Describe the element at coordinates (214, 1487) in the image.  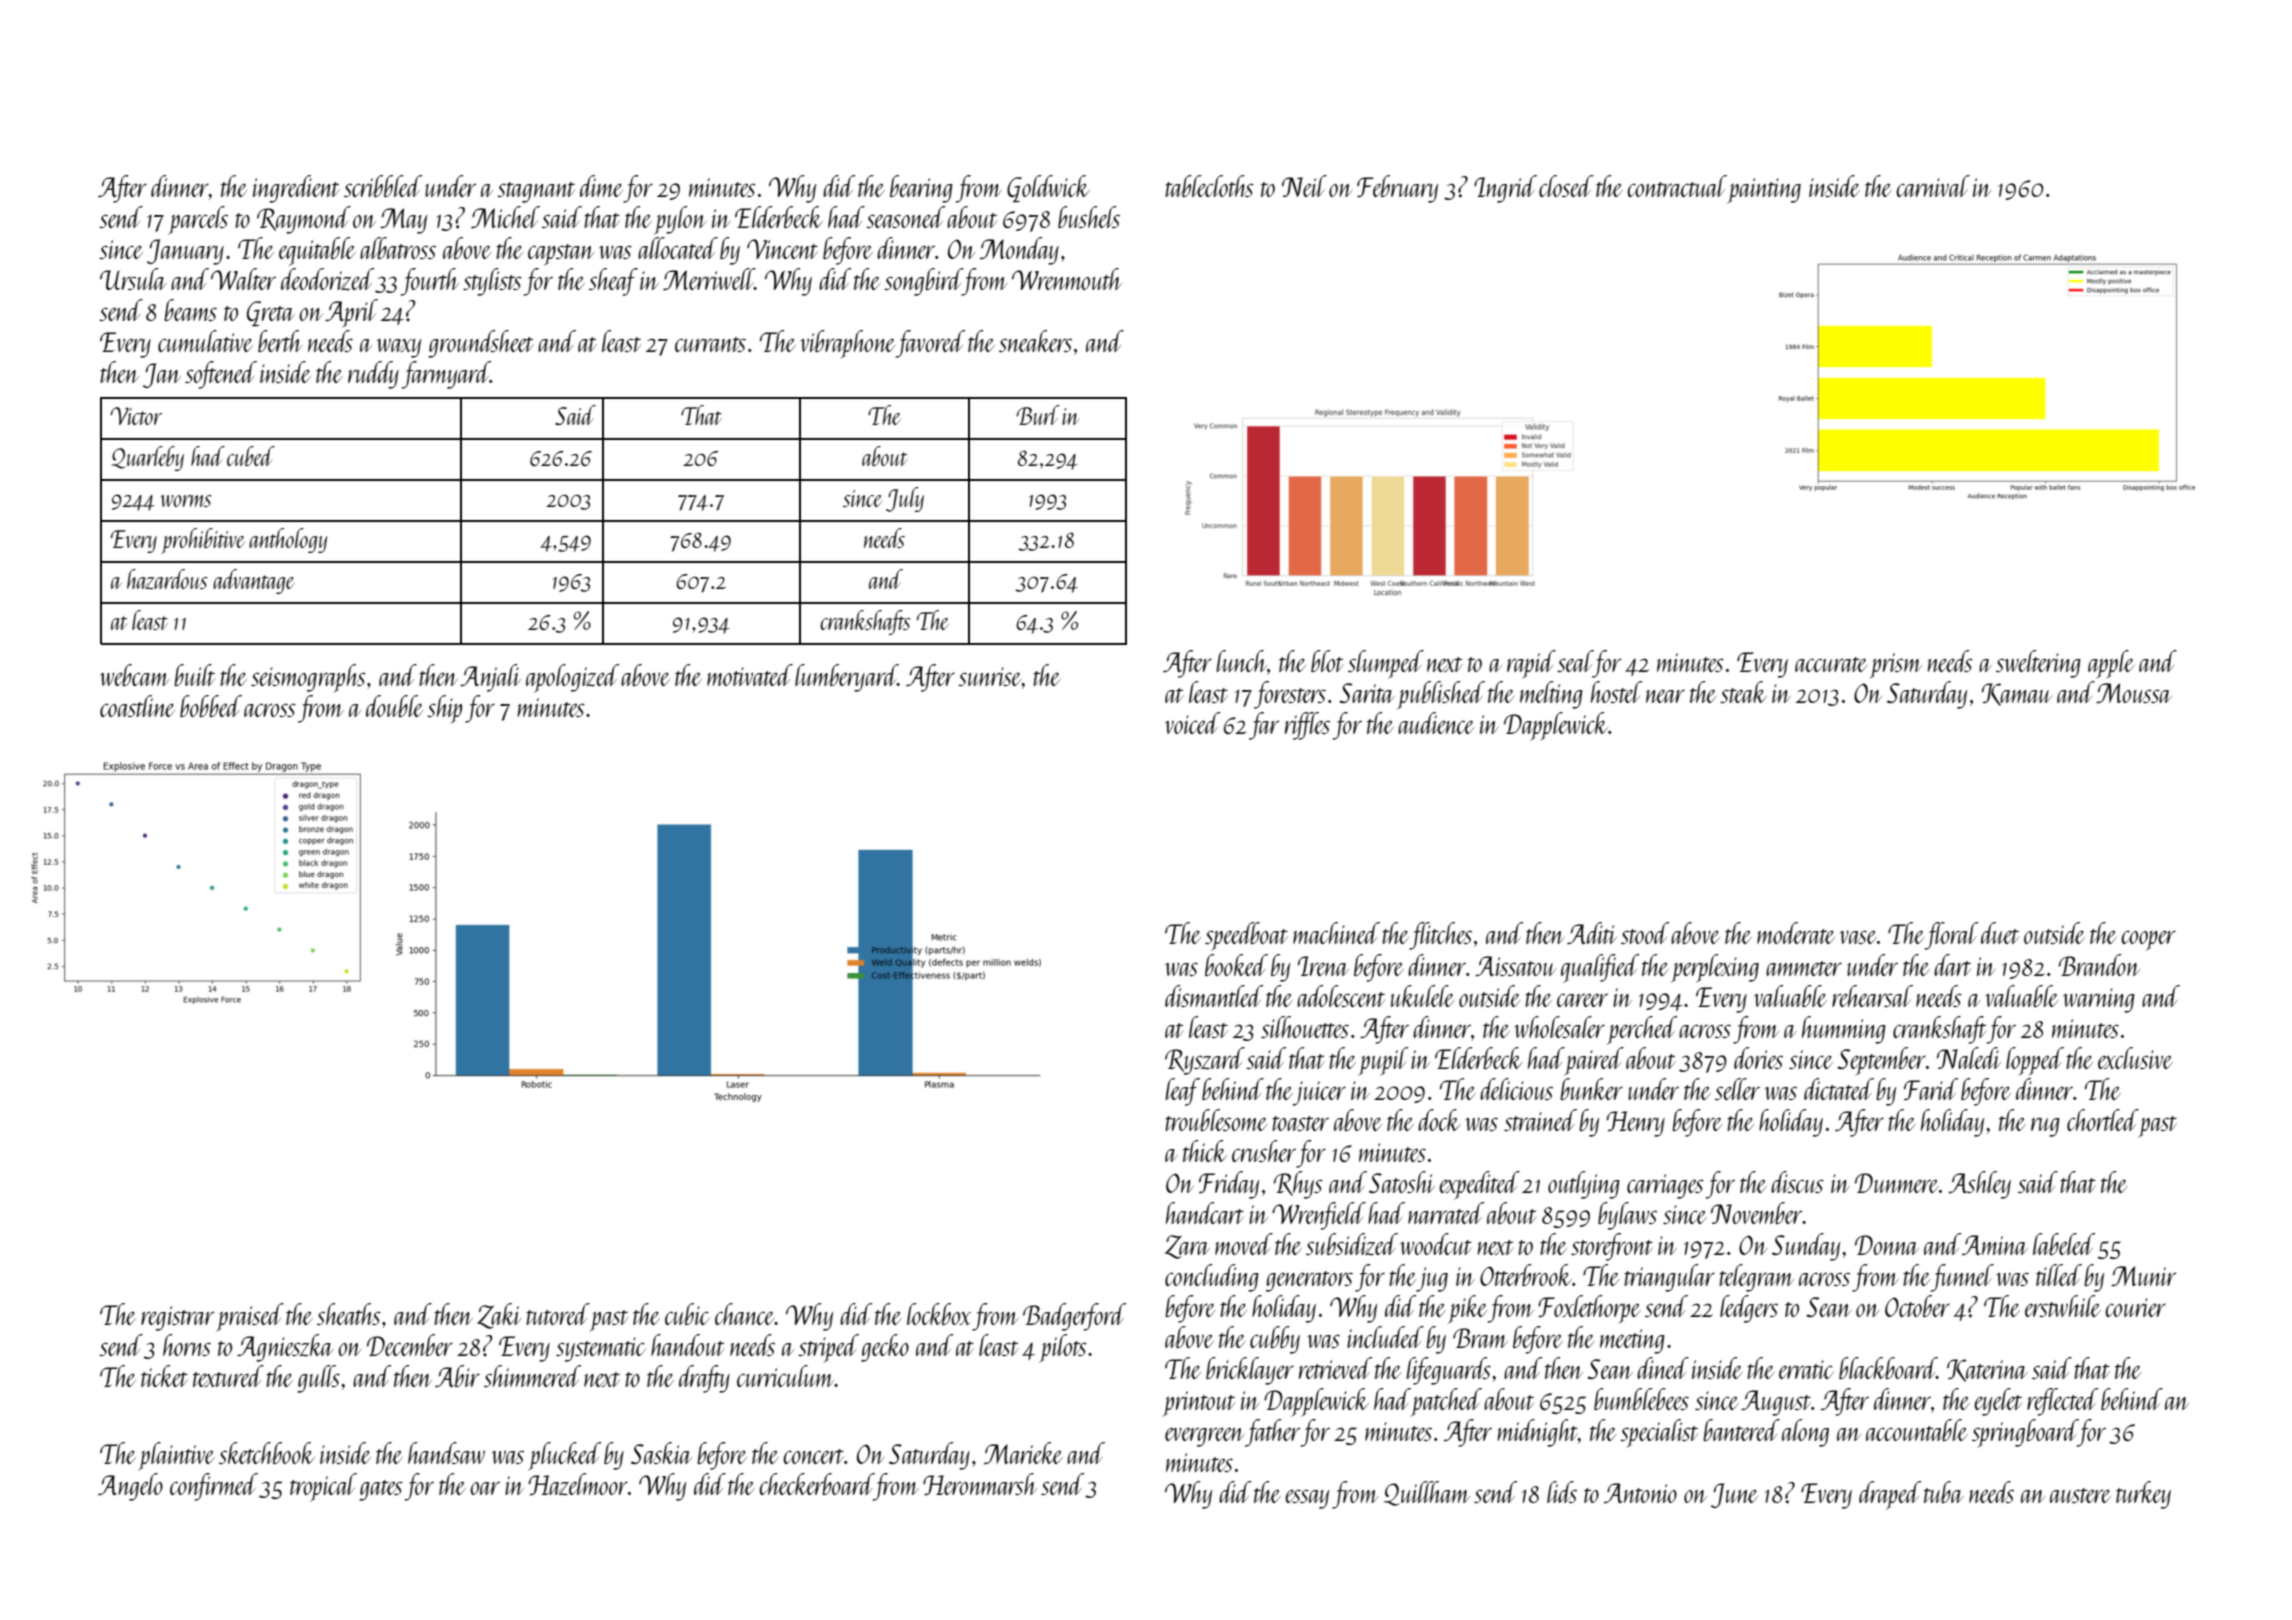
I see `confirmed` at that location.
